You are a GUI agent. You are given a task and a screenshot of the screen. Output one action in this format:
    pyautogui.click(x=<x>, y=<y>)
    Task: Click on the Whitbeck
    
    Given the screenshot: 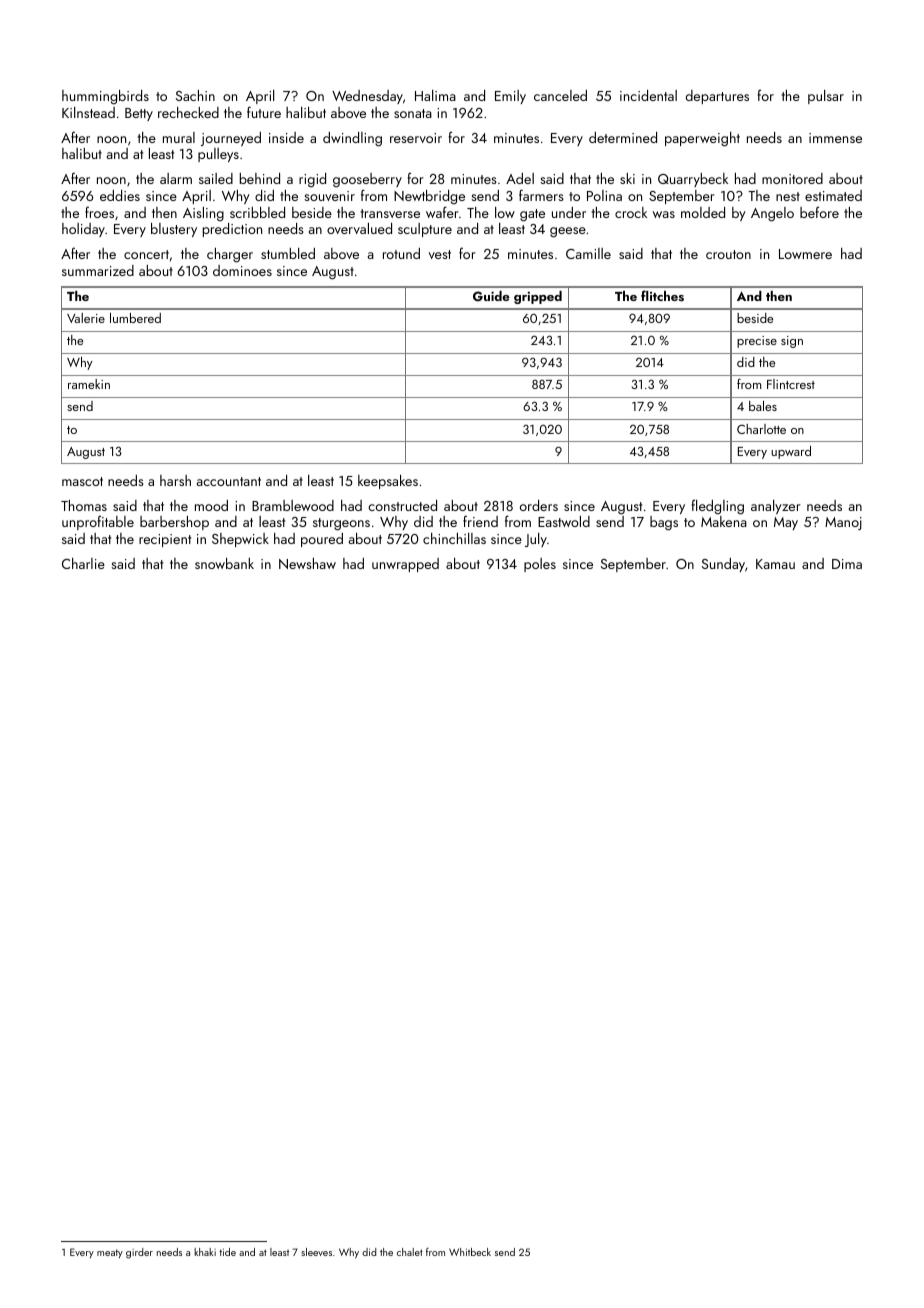 What is the action you would take?
    pyautogui.click(x=470, y=1252)
